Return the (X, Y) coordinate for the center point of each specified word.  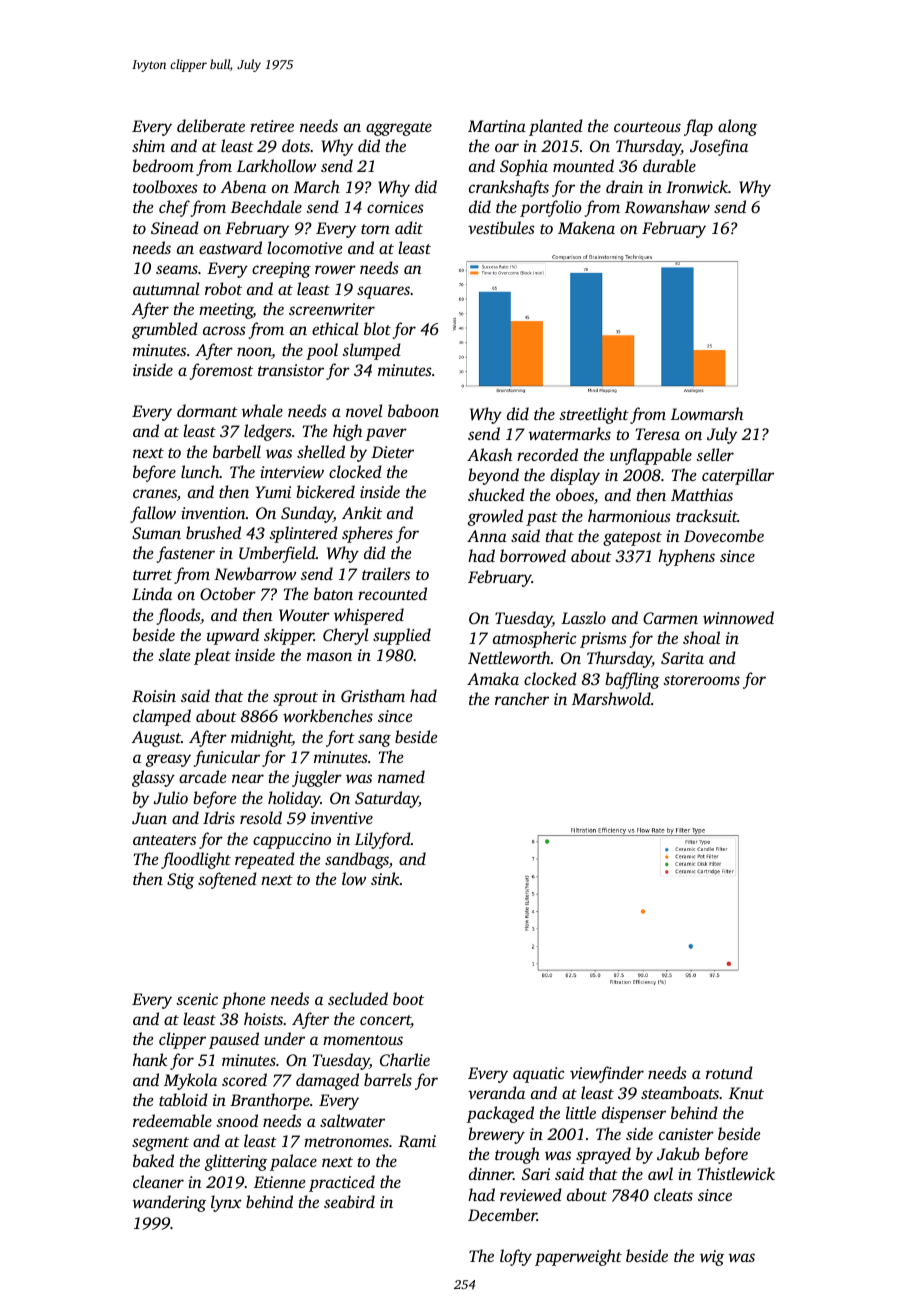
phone (244, 1000)
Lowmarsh (707, 413)
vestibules (501, 227)
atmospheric (534, 639)
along (737, 127)
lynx (226, 1203)
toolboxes (165, 186)
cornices (395, 207)
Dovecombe (724, 535)
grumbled (165, 330)
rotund (729, 1072)
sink (385, 878)
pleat (212, 656)
